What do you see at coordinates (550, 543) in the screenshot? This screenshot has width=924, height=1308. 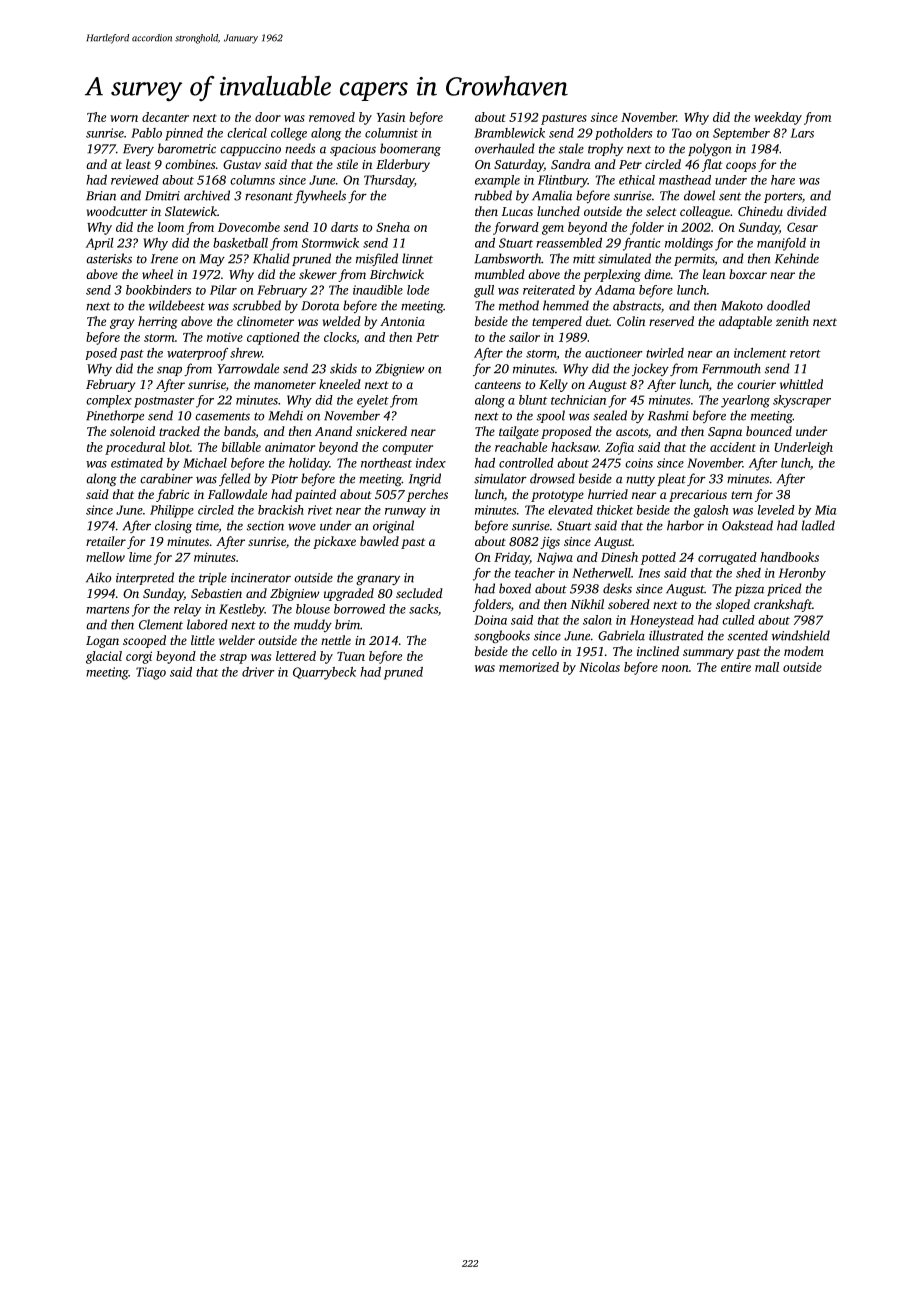 I see `jigs` at bounding box center [550, 543].
